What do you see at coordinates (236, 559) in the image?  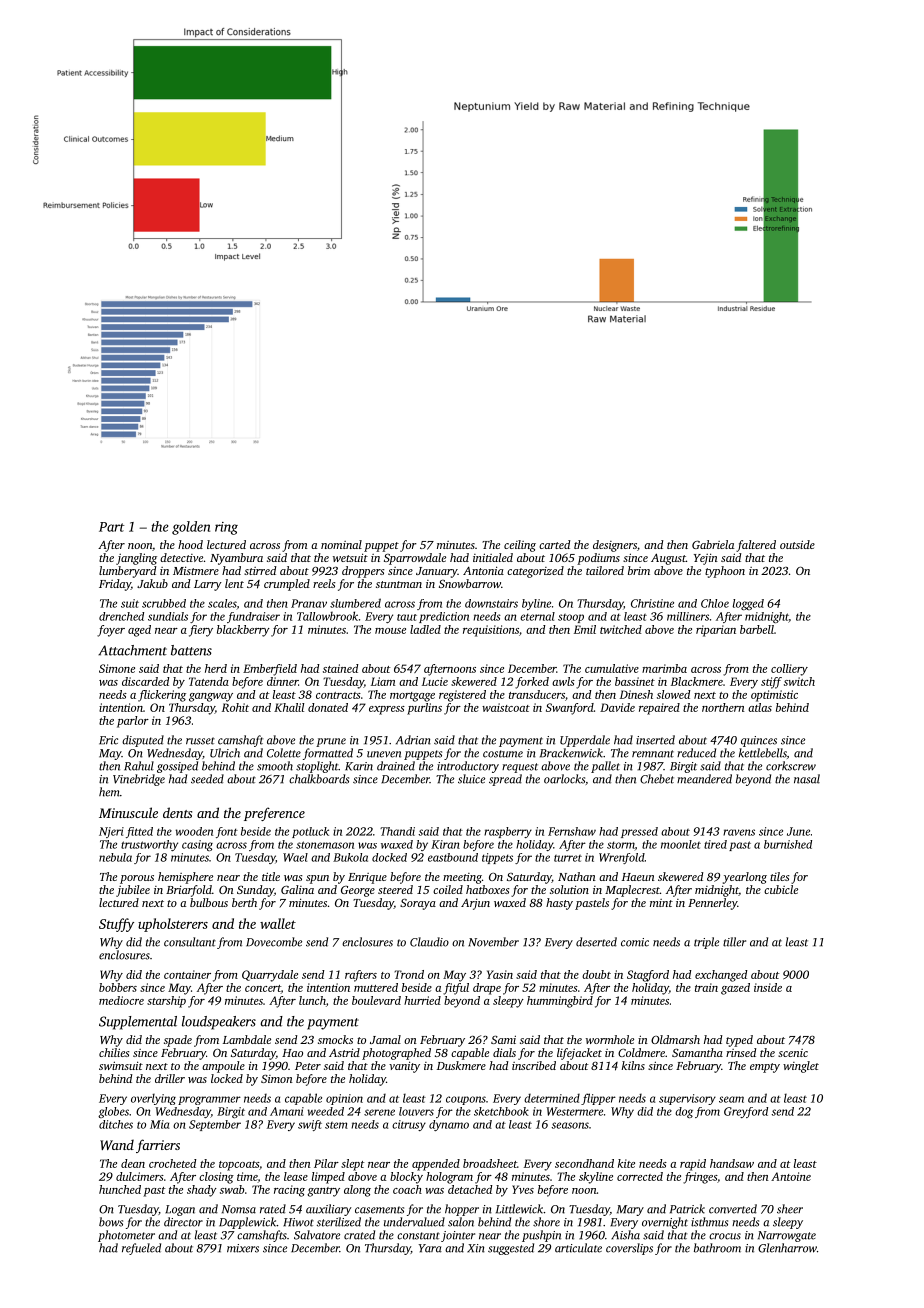 I see `Nyambura` at bounding box center [236, 559].
